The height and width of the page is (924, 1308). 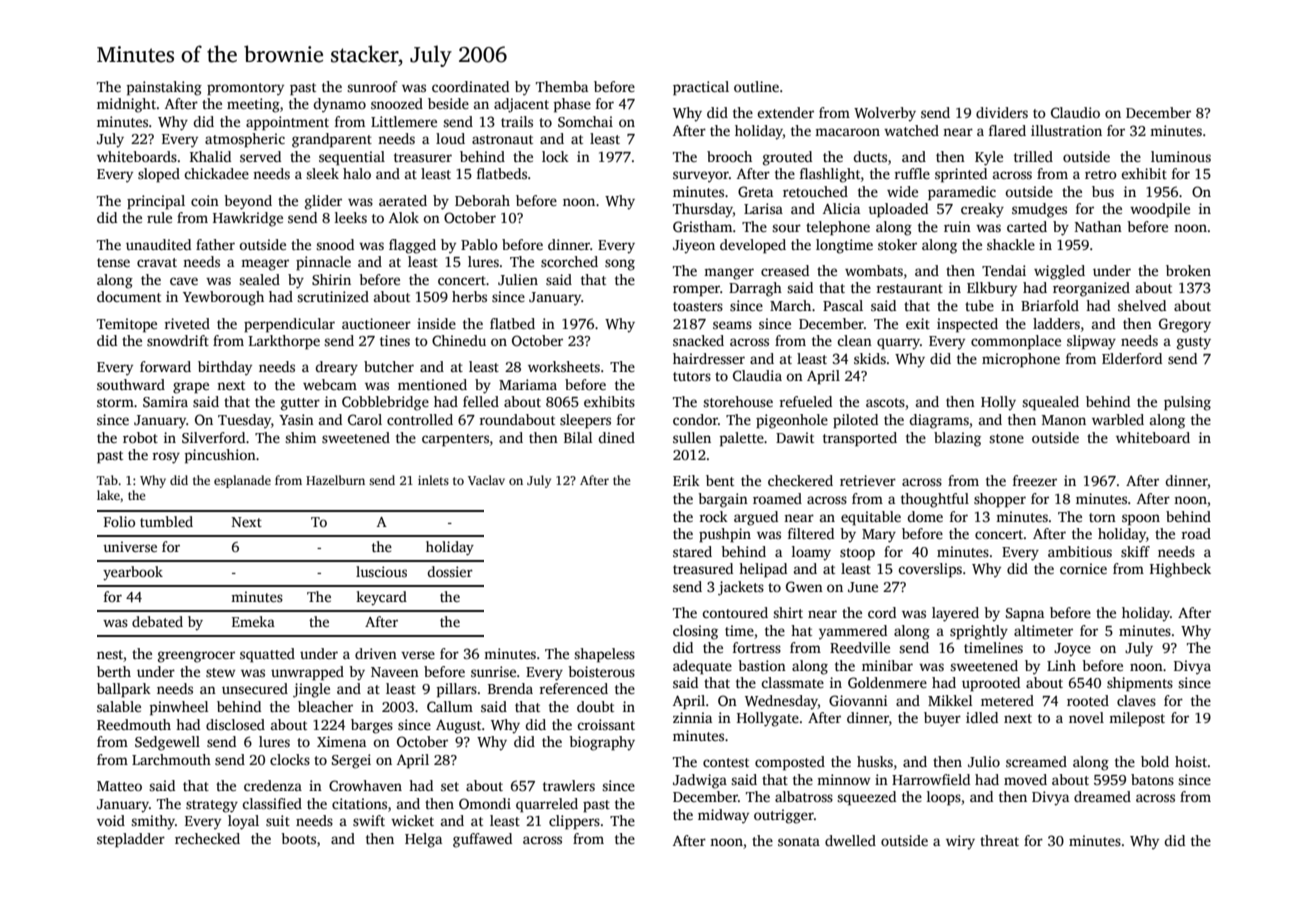 What do you see at coordinates (403, 200) in the page?
I see `aerated` at bounding box center [403, 200].
